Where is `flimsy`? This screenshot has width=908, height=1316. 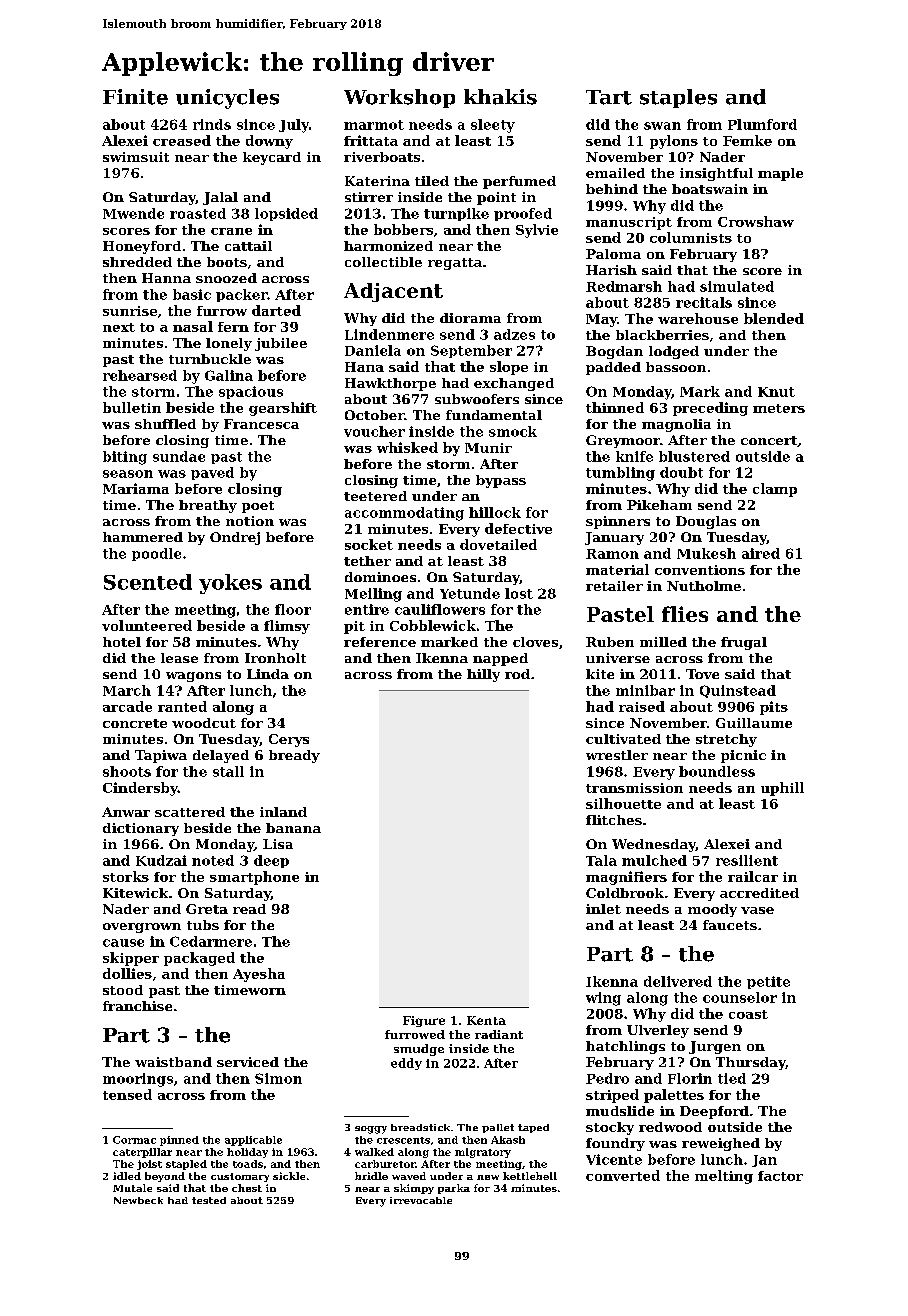 flimsy is located at coordinates (287, 627).
